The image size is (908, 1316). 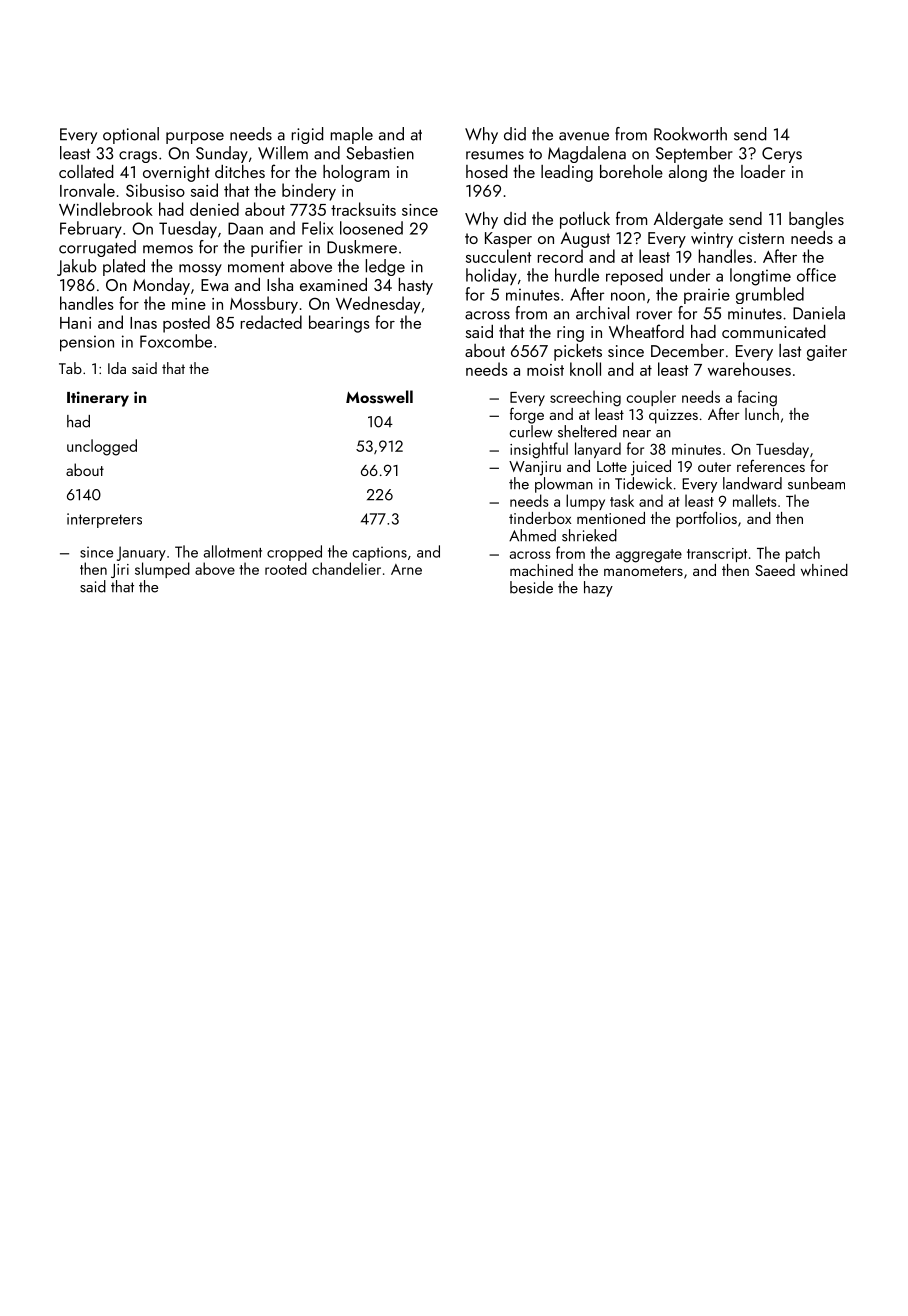 What do you see at coordinates (283, 153) in the page?
I see `Willem` at bounding box center [283, 153].
